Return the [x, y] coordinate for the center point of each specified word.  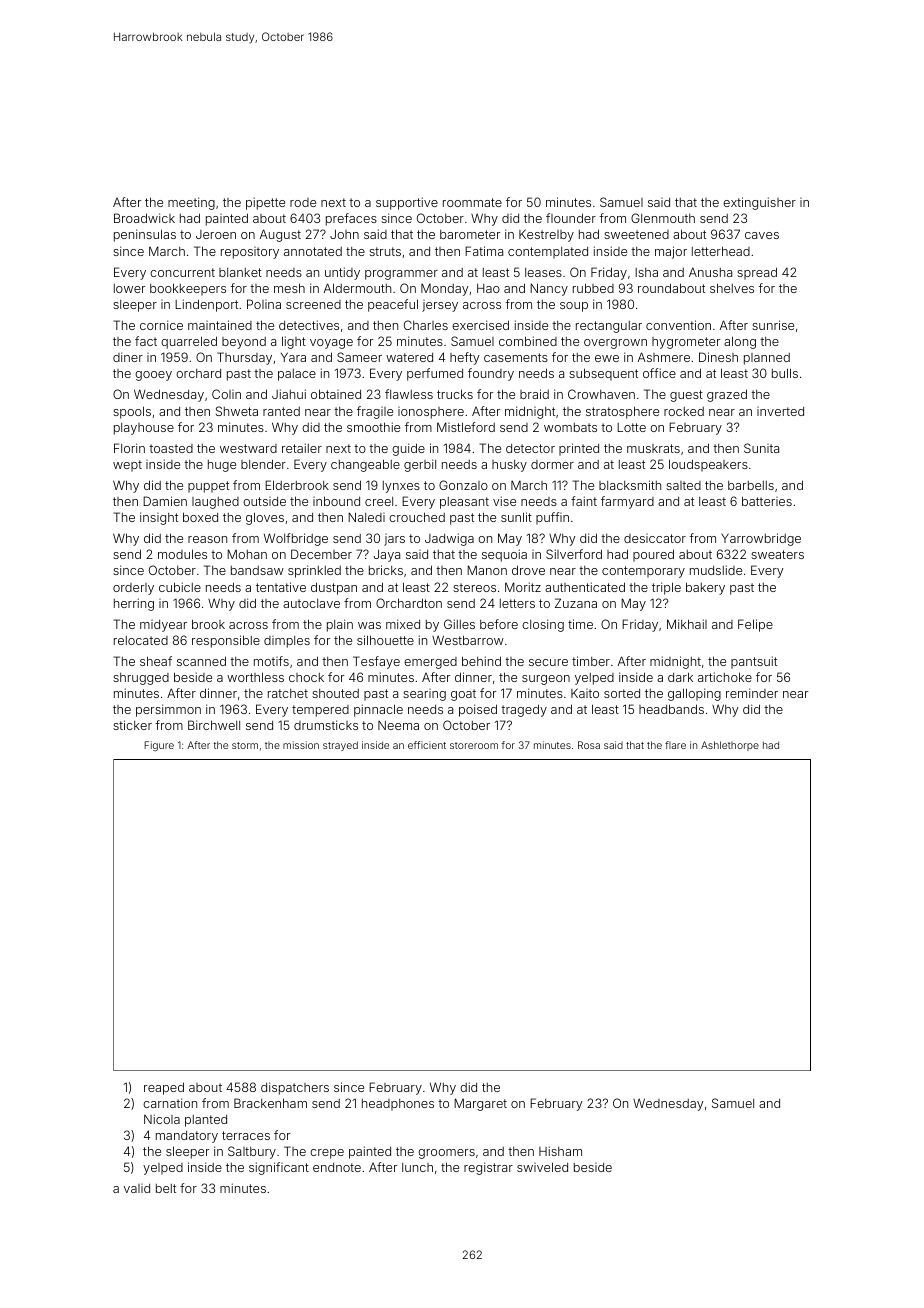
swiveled [542, 1167]
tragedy [524, 710]
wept [127, 466]
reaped [164, 1088]
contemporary [643, 572]
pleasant [464, 503]
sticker [132, 725]
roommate [472, 202]
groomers [446, 1154]
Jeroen [216, 234]
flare [675, 745]
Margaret [480, 1104]
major [671, 252]
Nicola [162, 1119]
